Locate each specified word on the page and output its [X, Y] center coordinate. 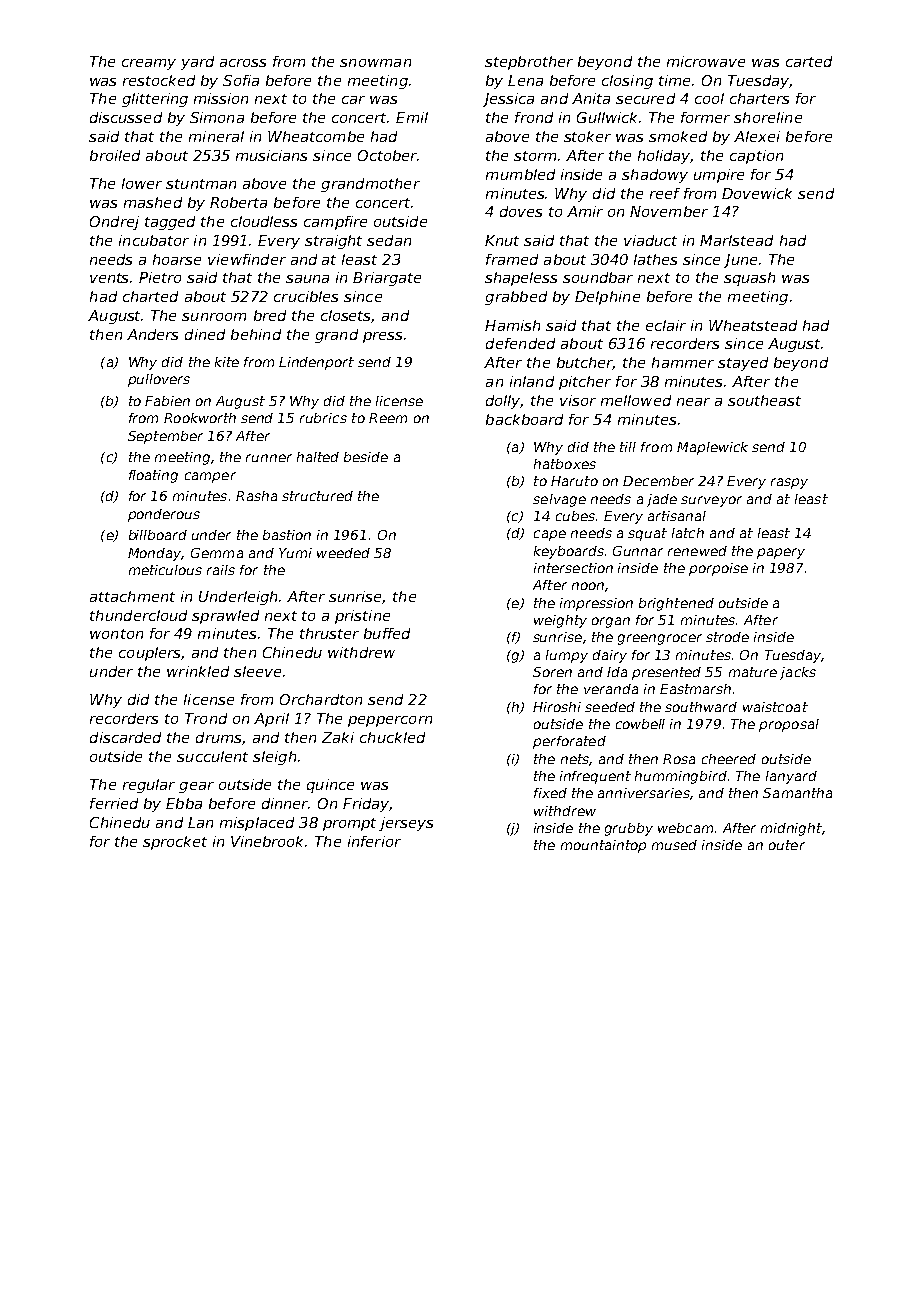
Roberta [238, 202]
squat [647, 534]
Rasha [256, 496]
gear [196, 787]
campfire [335, 223]
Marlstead [736, 240]
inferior [374, 841]
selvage [559, 500]
